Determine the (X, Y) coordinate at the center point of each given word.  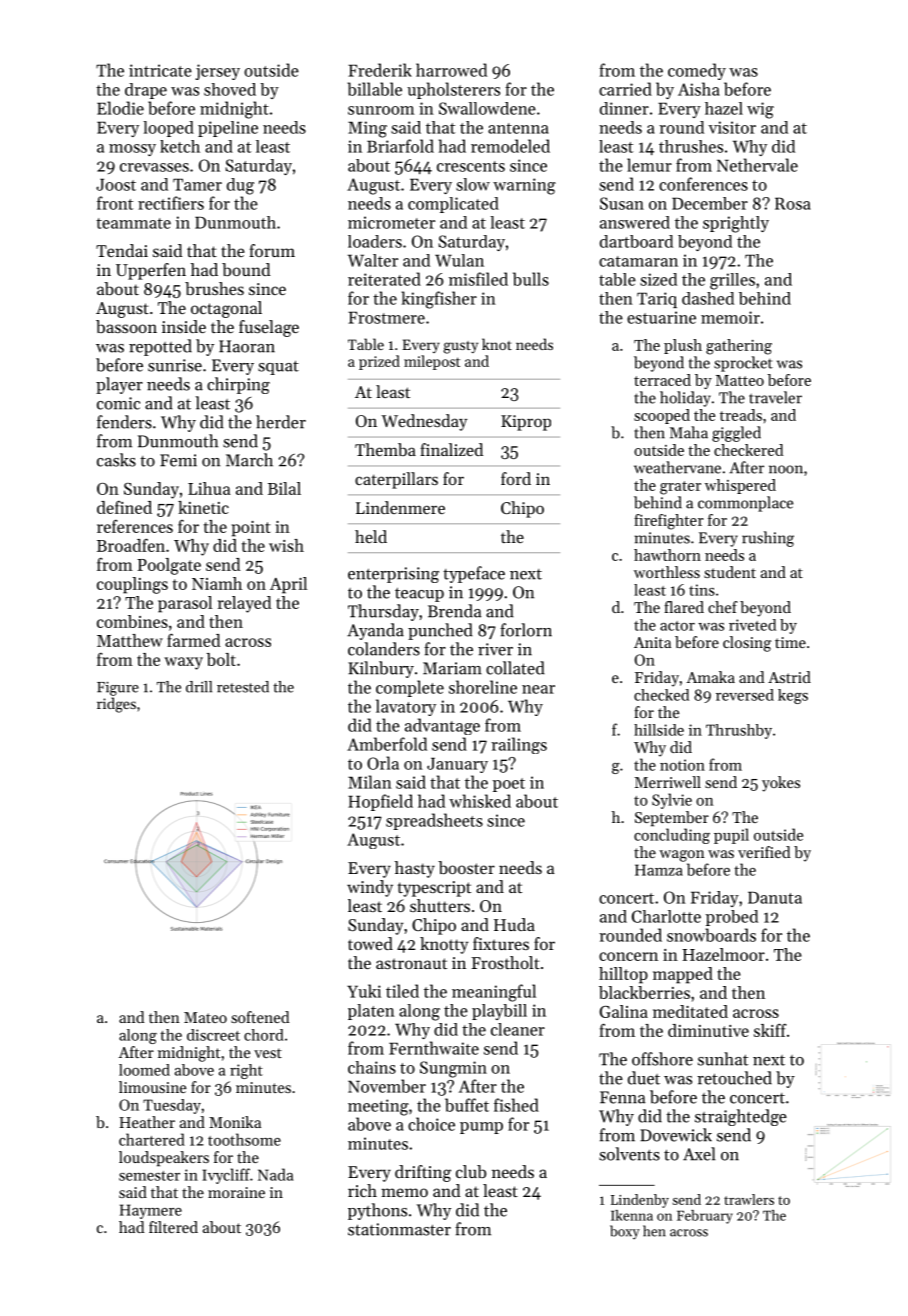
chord (264, 1035)
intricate (160, 70)
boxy (625, 1232)
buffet (467, 1105)
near (538, 689)
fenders (124, 422)
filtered (173, 1227)
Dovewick (676, 1135)
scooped (662, 416)
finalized (451, 449)
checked (661, 695)
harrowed (451, 70)
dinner (624, 108)
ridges (116, 705)
